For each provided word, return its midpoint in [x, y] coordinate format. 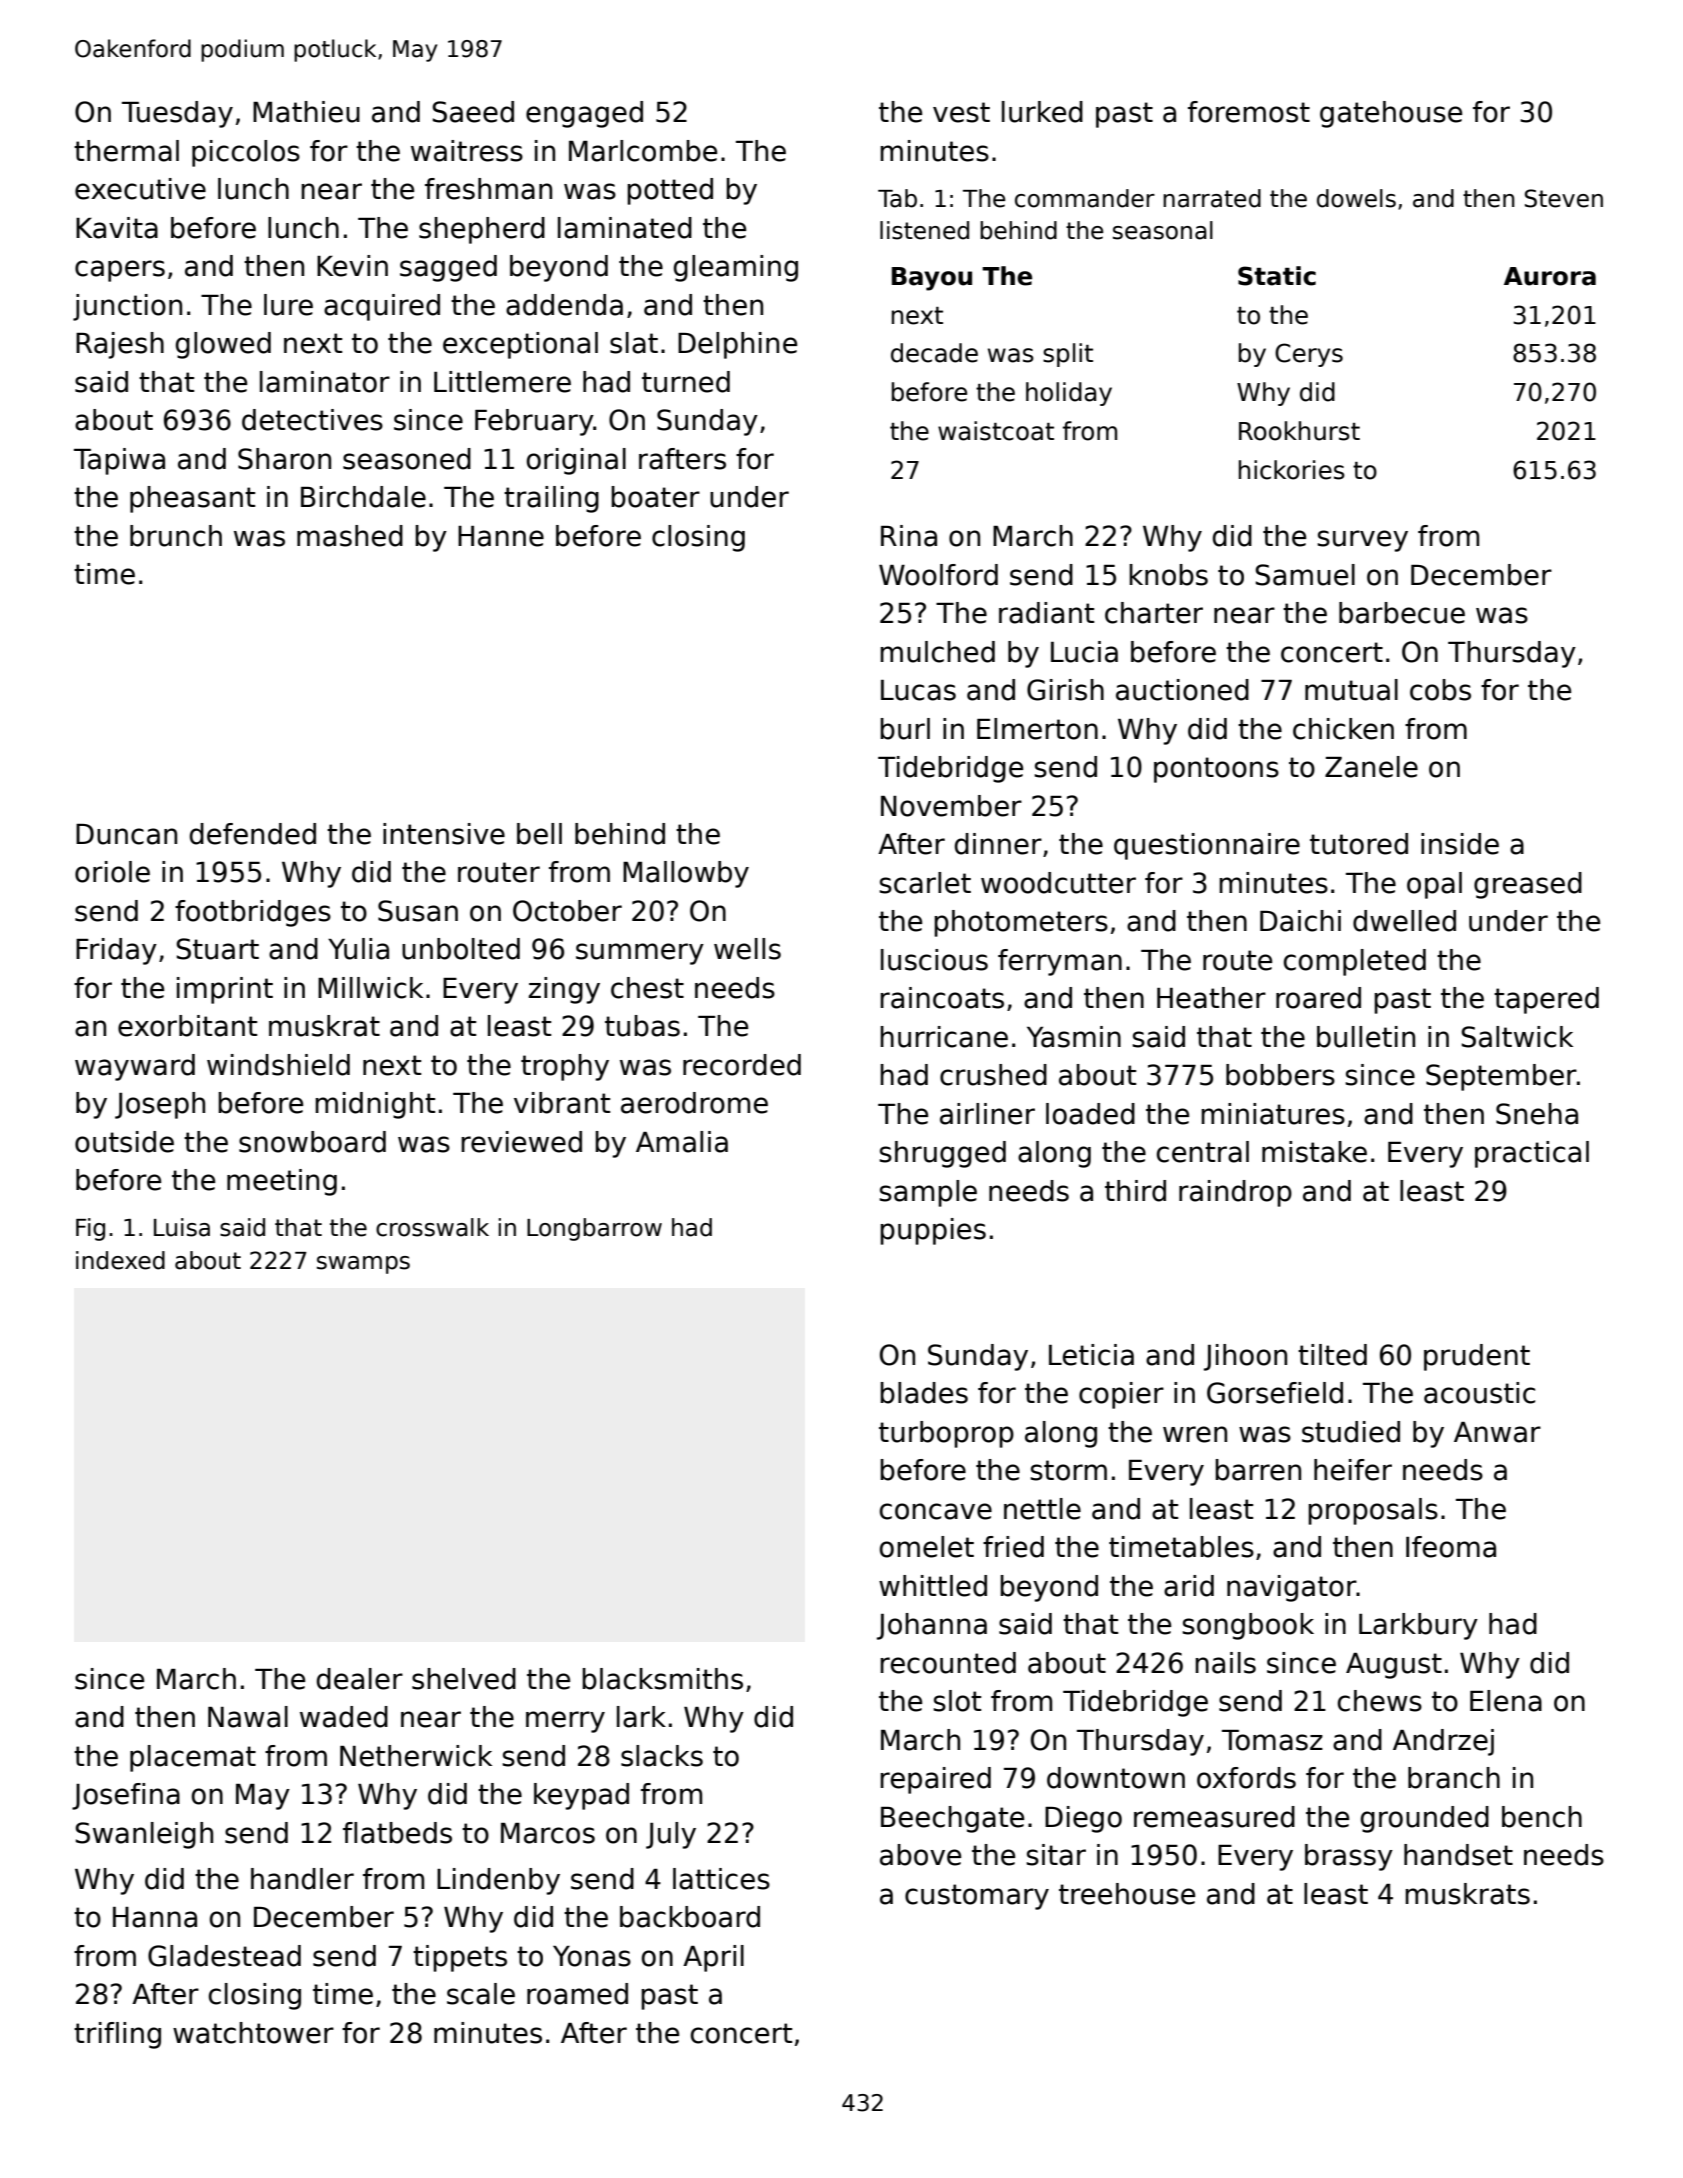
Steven [1564, 198]
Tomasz [1272, 1740]
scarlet [925, 883]
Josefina [126, 1796]
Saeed [473, 112]
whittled [933, 1586]
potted [670, 191]
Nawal [248, 1717]
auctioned [1182, 690]
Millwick [370, 988]
